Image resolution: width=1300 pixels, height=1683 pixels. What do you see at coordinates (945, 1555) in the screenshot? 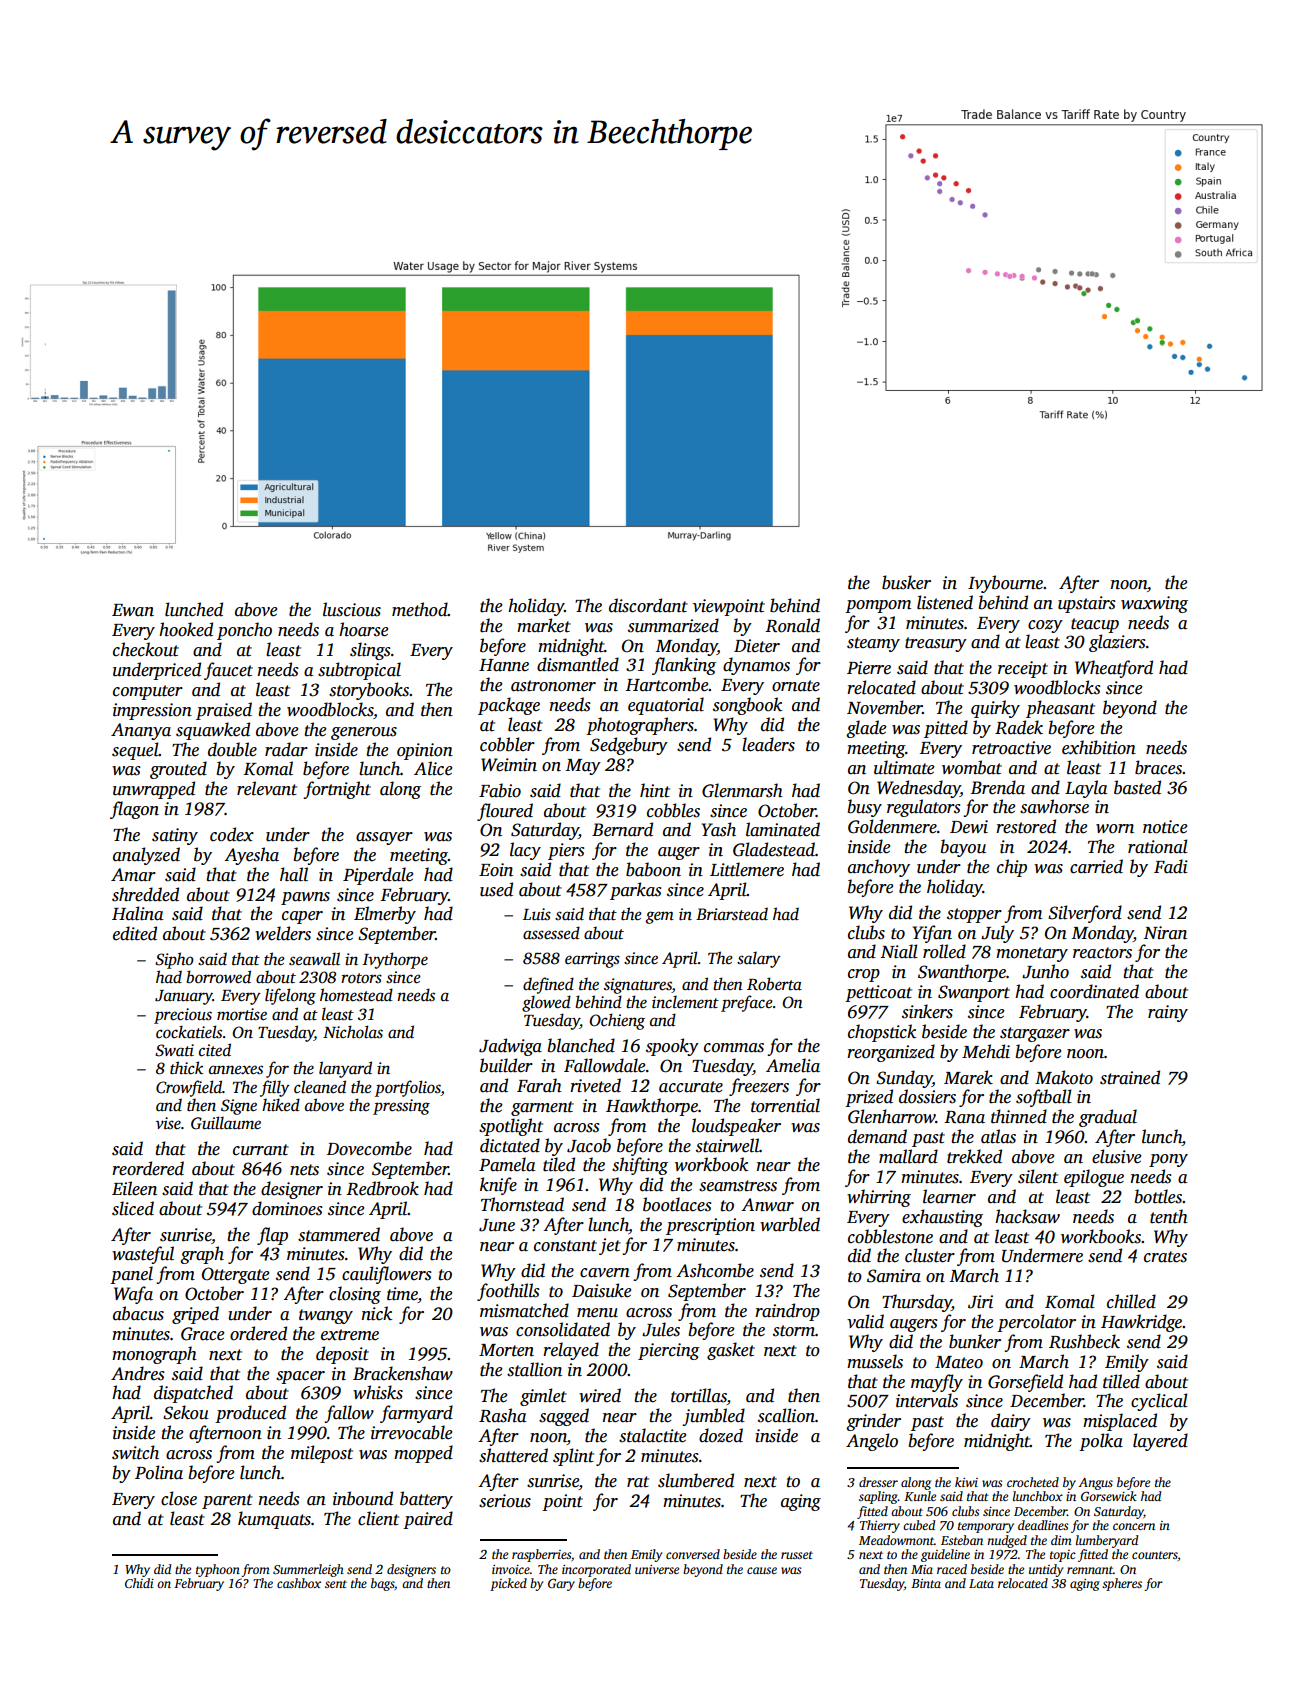
I see `guideline` at bounding box center [945, 1555].
